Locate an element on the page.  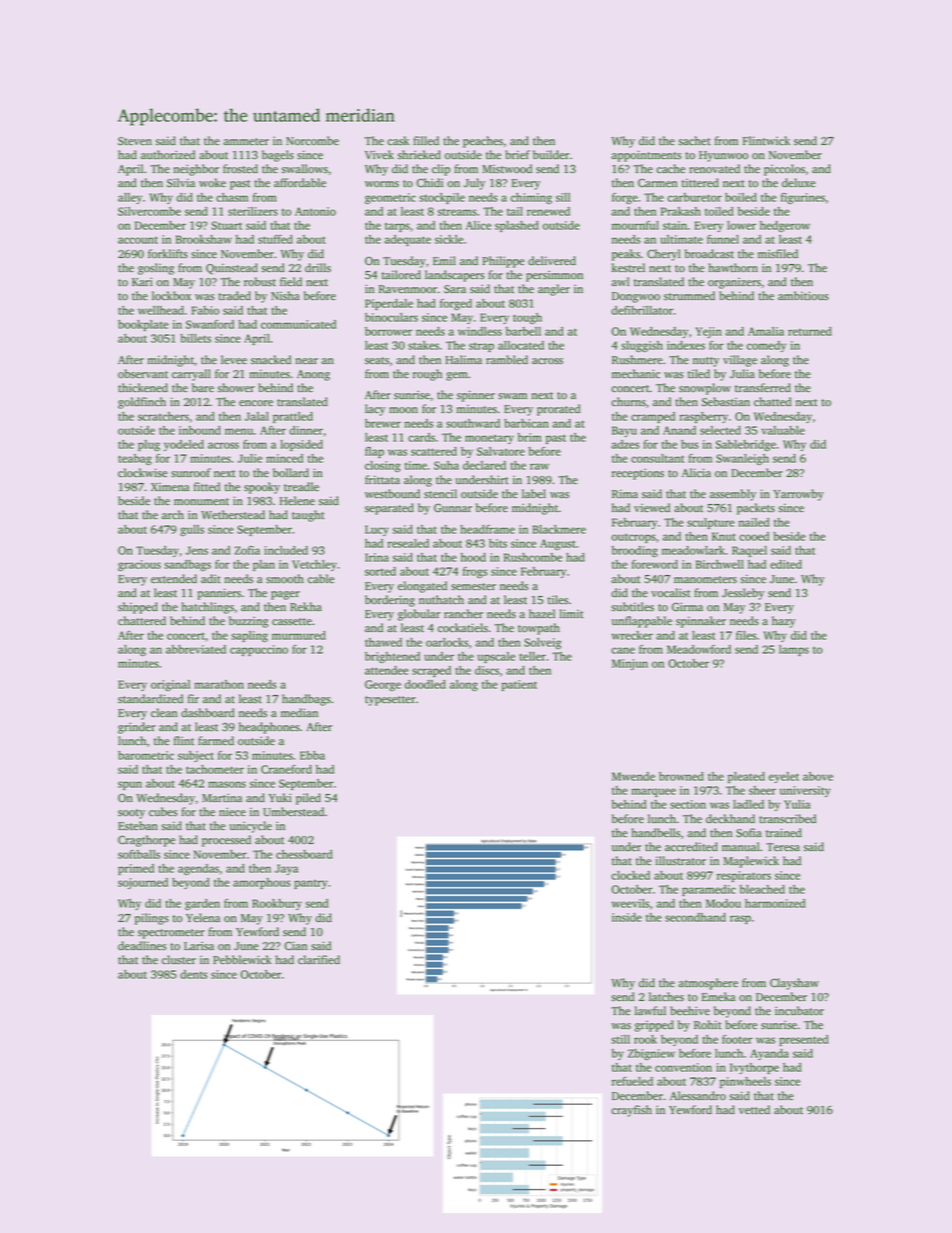
Mwende is located at coordinates (633, 776).
